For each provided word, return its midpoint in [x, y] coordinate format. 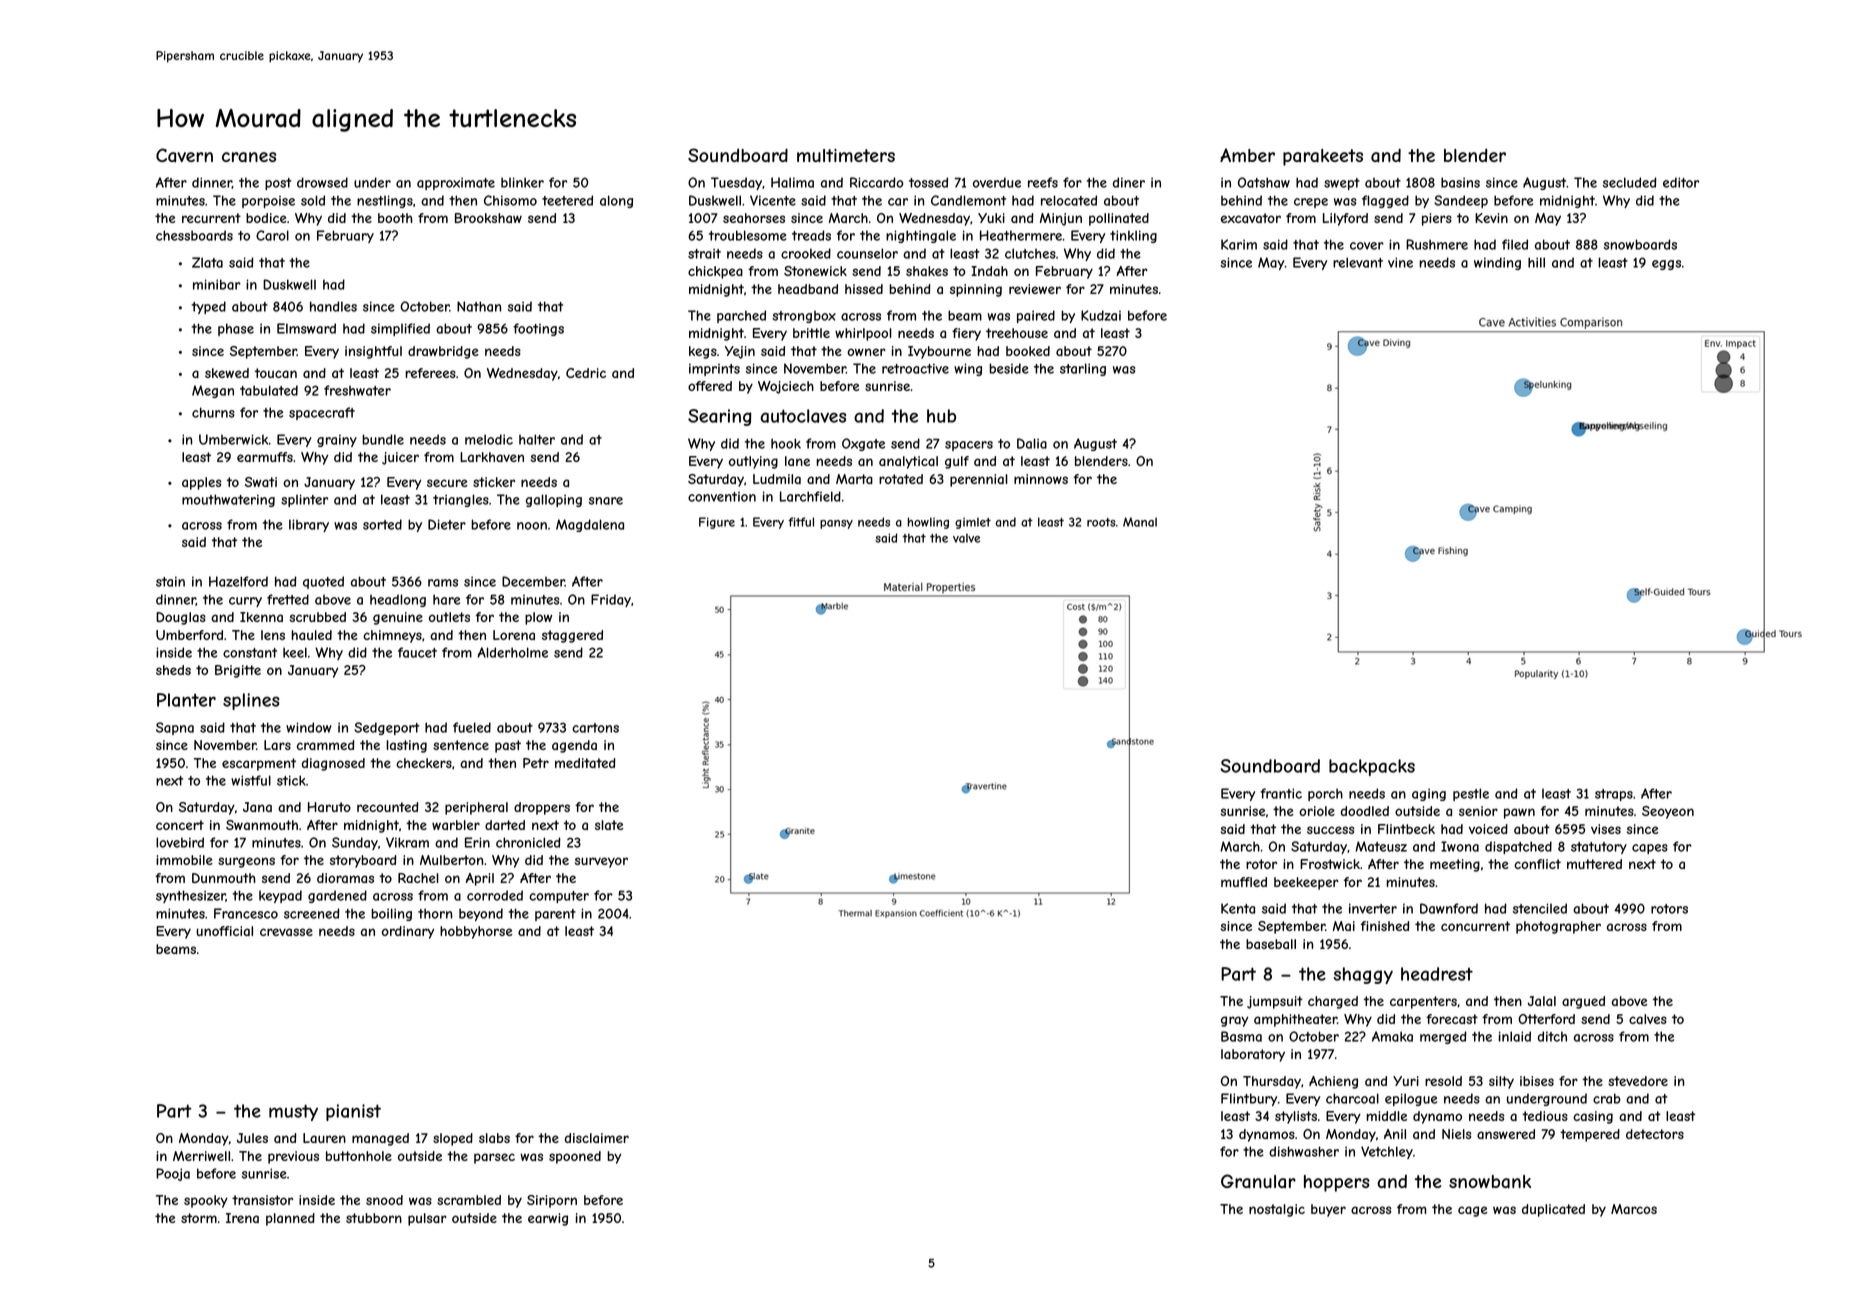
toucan [276, 373]
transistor [262, 1200]
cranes [249, 157]
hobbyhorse [476, 932]
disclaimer [597, 1138]
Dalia [1032, 443]
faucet [417, 652]
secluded [1629, 182]
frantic [1281, 793]
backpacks [1372, 767]
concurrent [1475, 926]
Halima [792, 182]
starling [1083, 369]
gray [1234, 1021]
